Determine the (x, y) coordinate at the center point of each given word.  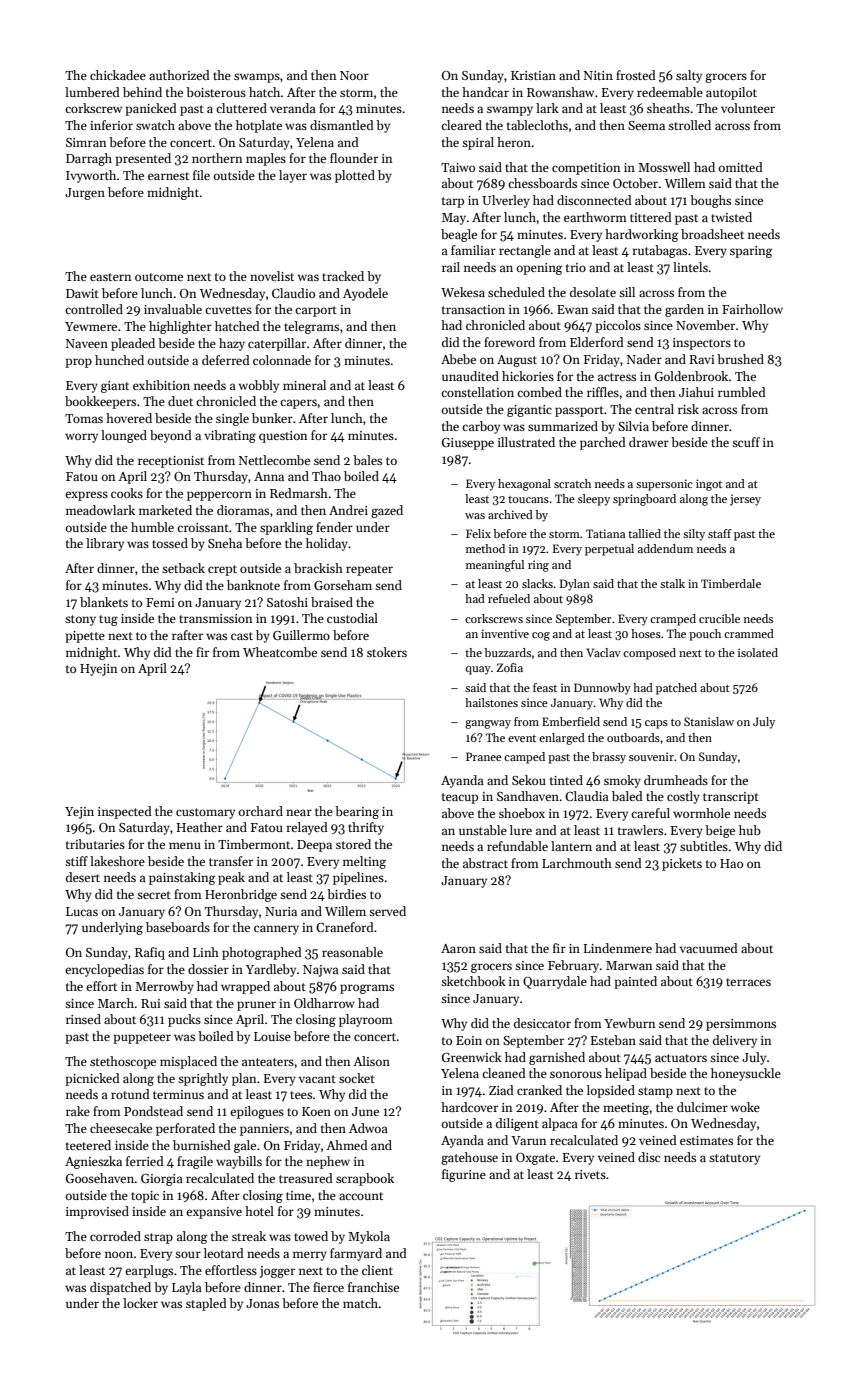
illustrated (526, 442)
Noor (354, 75)
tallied (644, 533)
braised (332, 602)
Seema (646, 125)
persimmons (741, 1025)
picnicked (92, 1079)
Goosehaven (100, 1178)
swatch (155, 125)
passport (579, 411)
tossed (170, 543)
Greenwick (472, 1057)
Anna (269, 476)
